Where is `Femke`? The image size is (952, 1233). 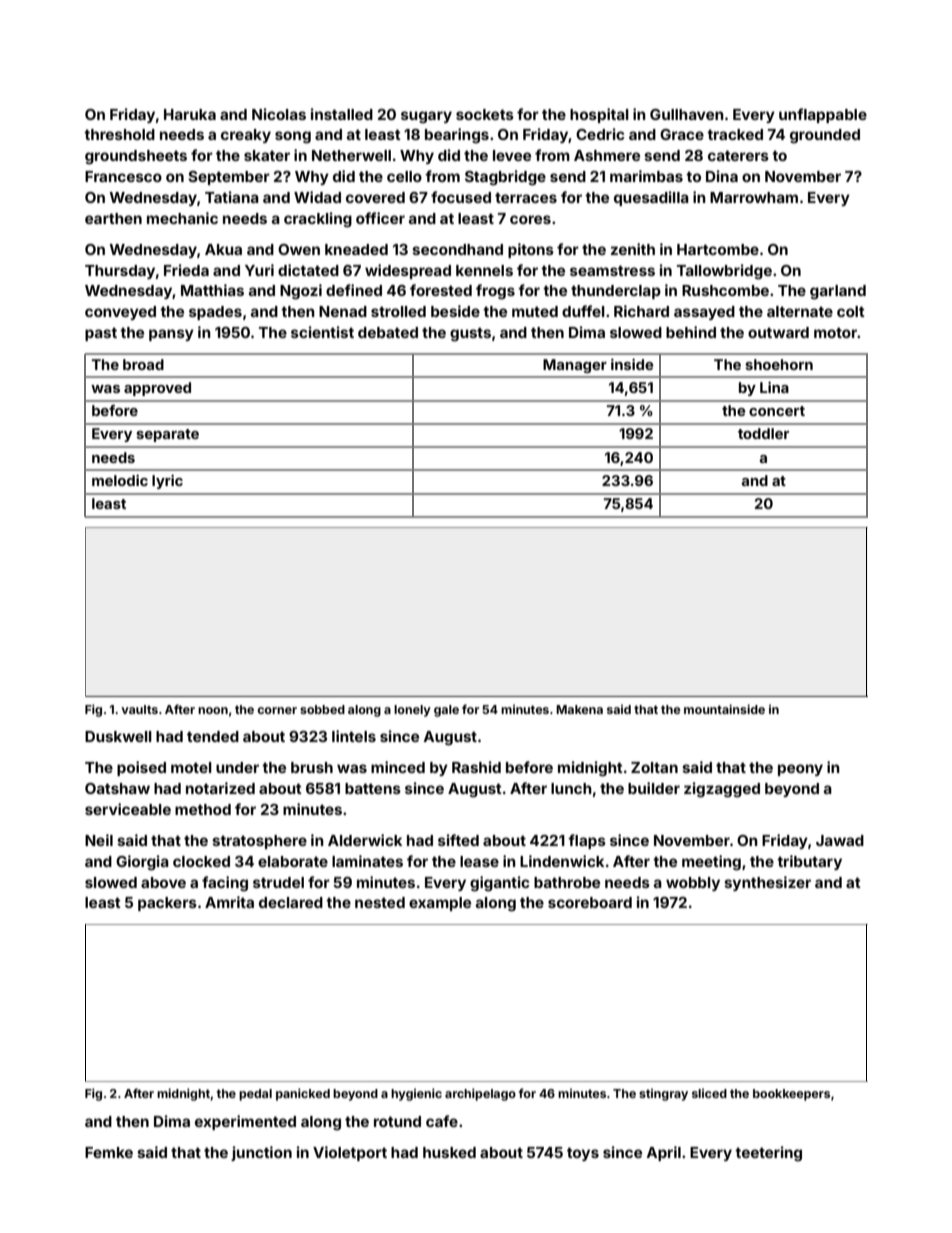
Femke is located at coordinates (109, 1152).
